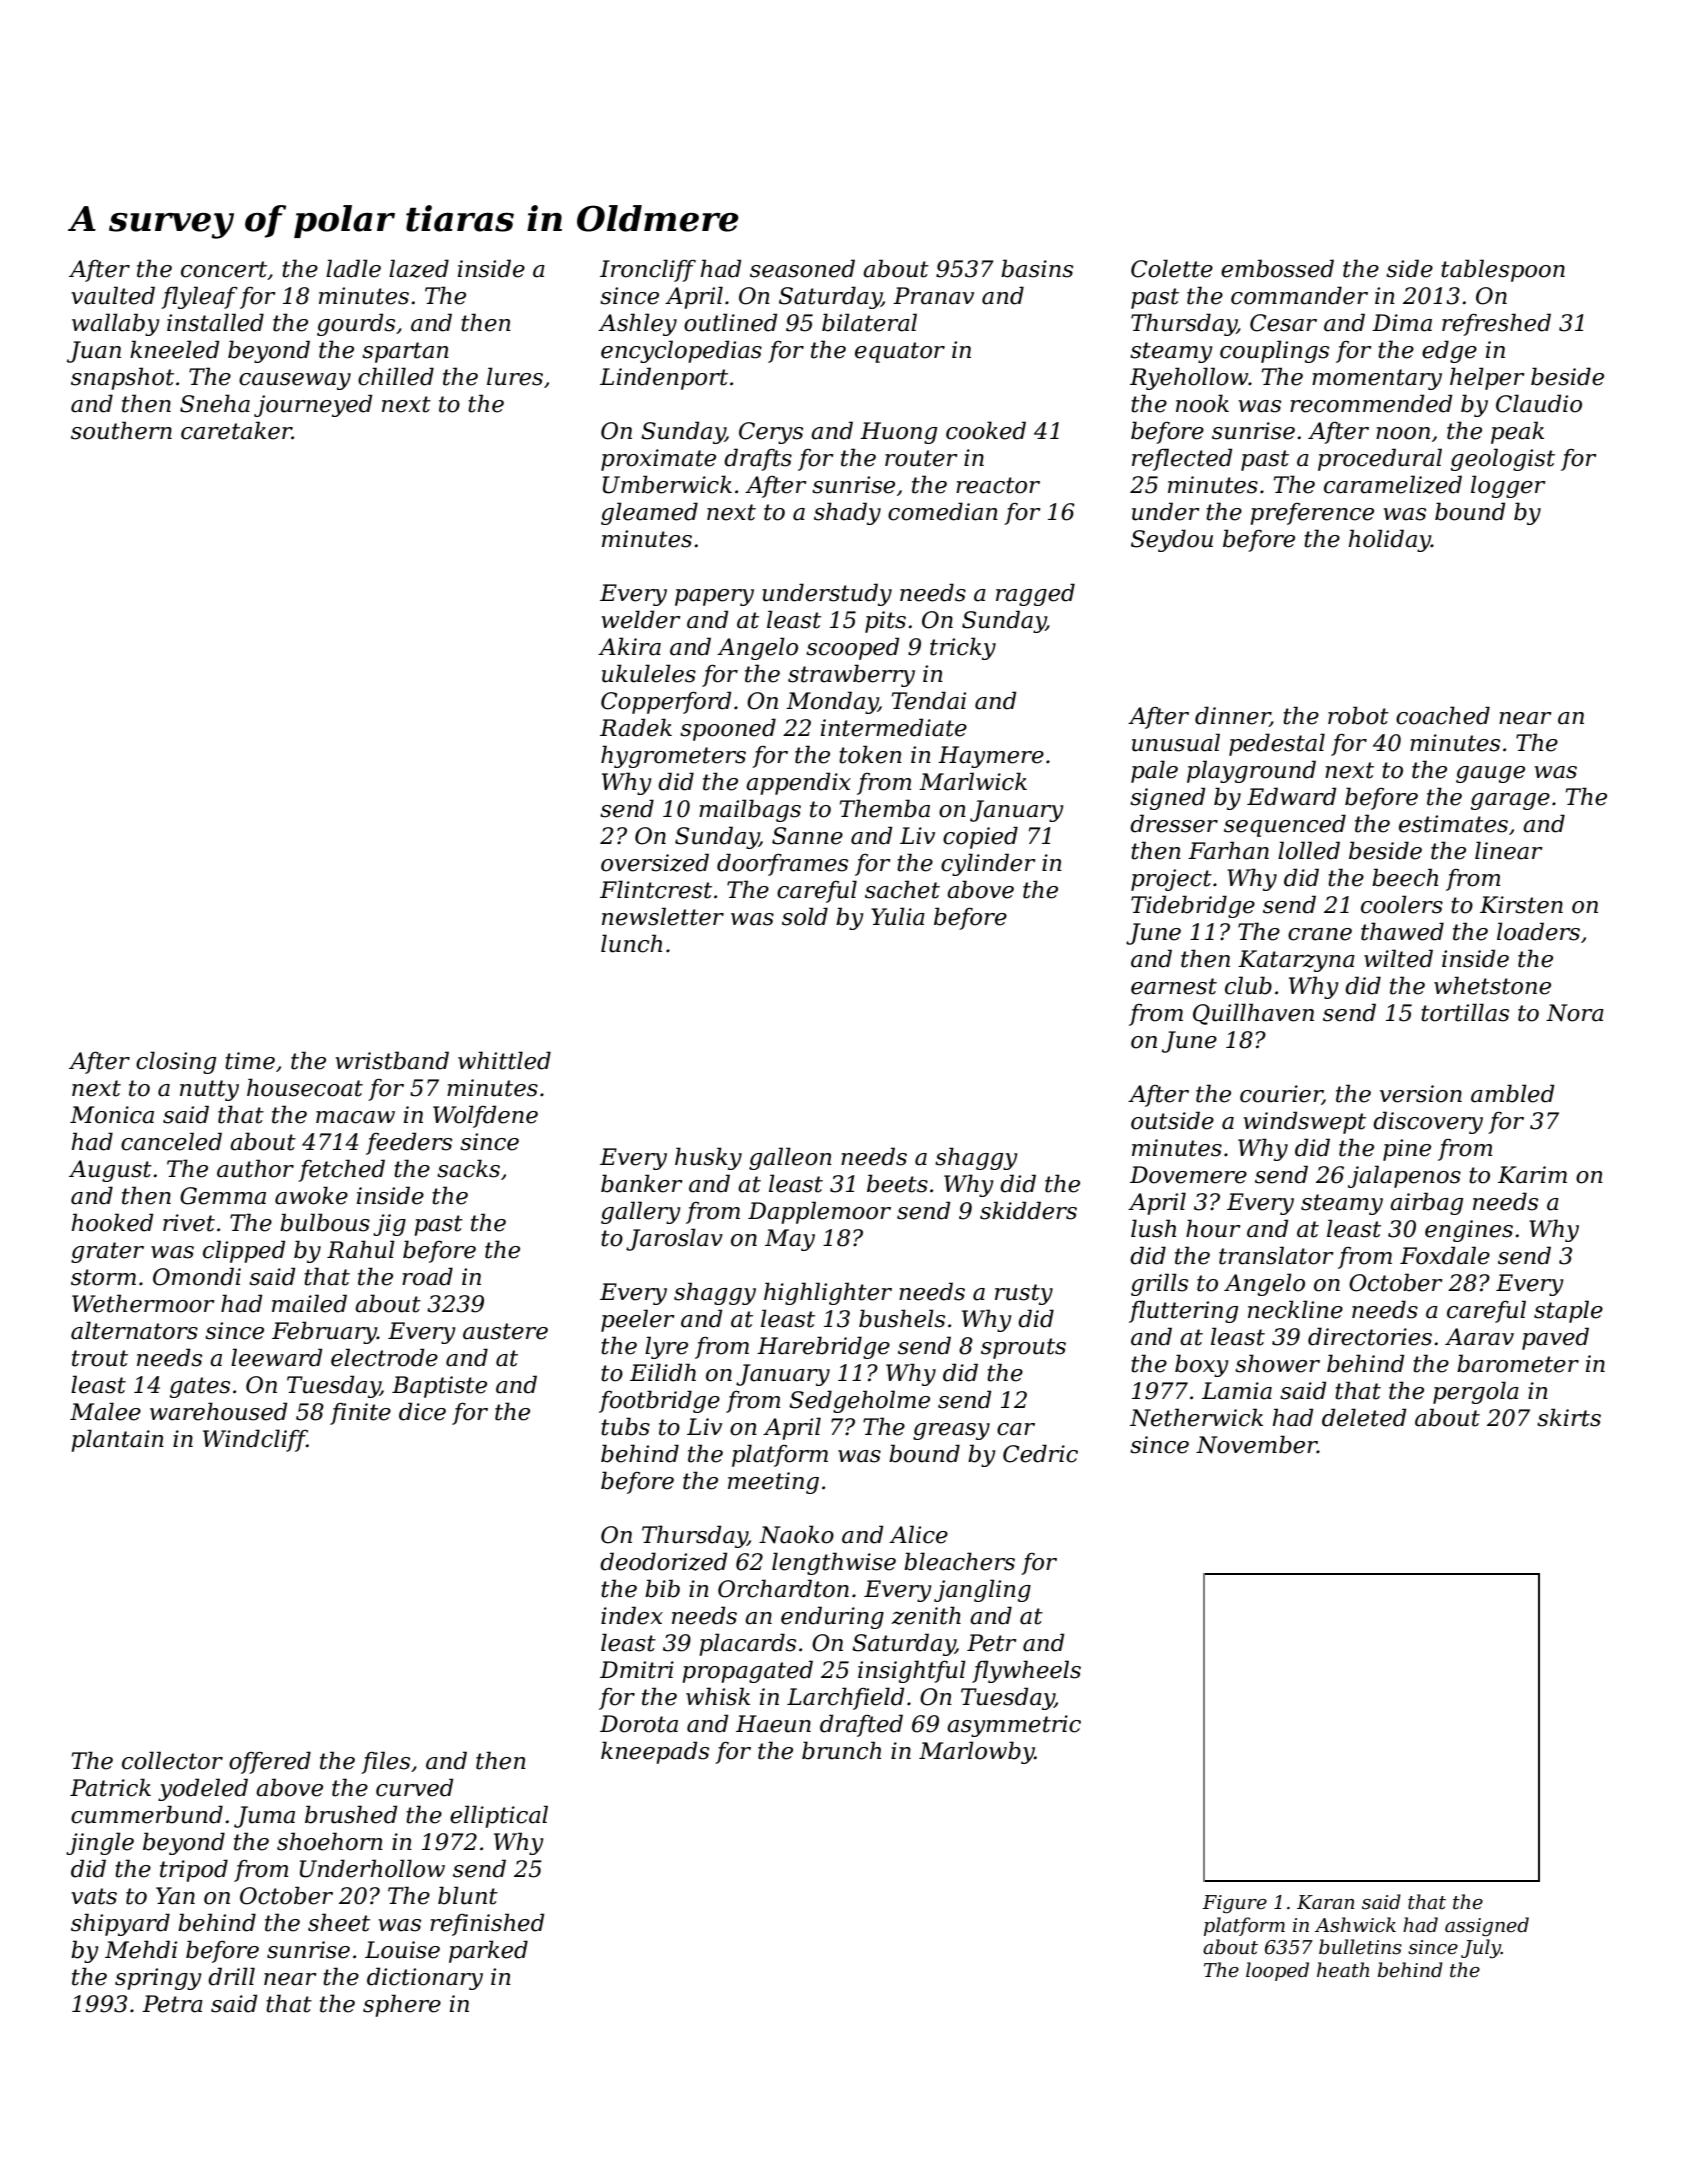 Image resolution: width=1683 pixels, height=2178 pixels. What do you see at coordinates (631, 943) in the screenshot?
I see `lunch` at bounding box center [631, 943].
